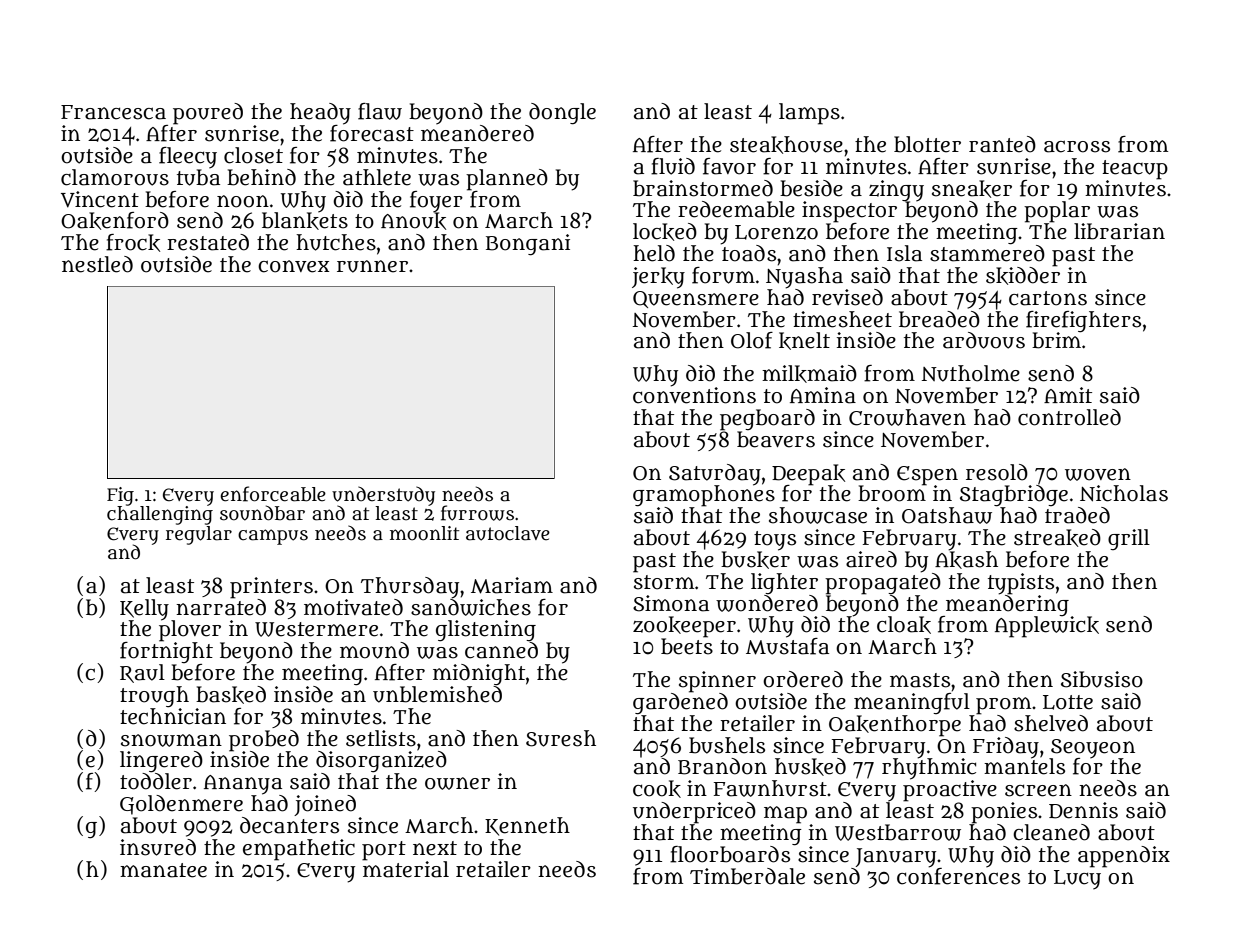  What do you see at coordinates (113, 112) in the image?
I see `Francesca` at bounding box center [113, 112].
